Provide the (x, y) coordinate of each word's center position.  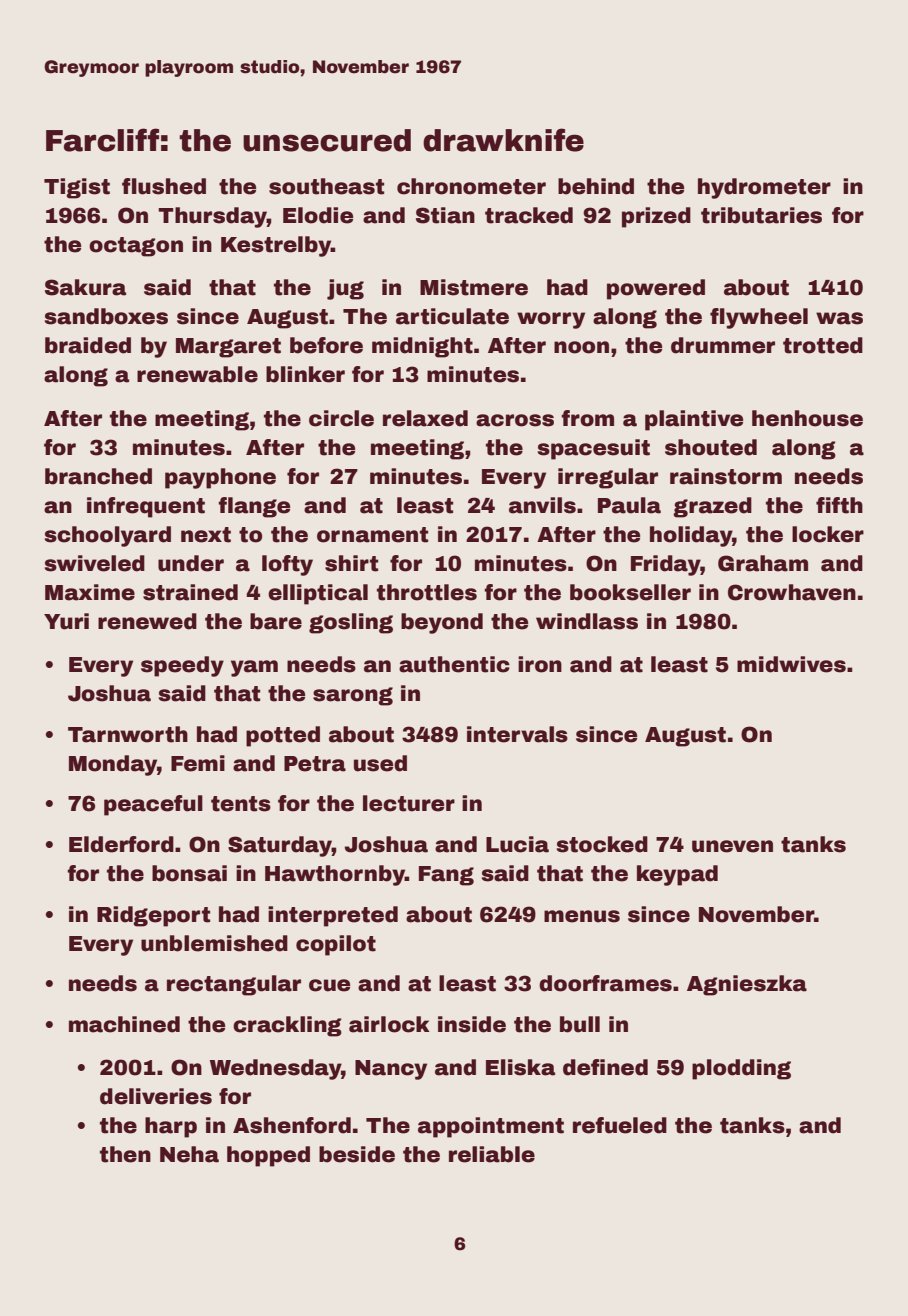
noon (581, 347)
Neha (189, 1154)
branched (98, 476)
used (380, 763)
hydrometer (764, 188)
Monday (113, 765)
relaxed (425, 418)
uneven (732, 846)
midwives (791, 664)
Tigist (77, 188)
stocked (602, 844)
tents (241, 804)
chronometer (471, 186)
